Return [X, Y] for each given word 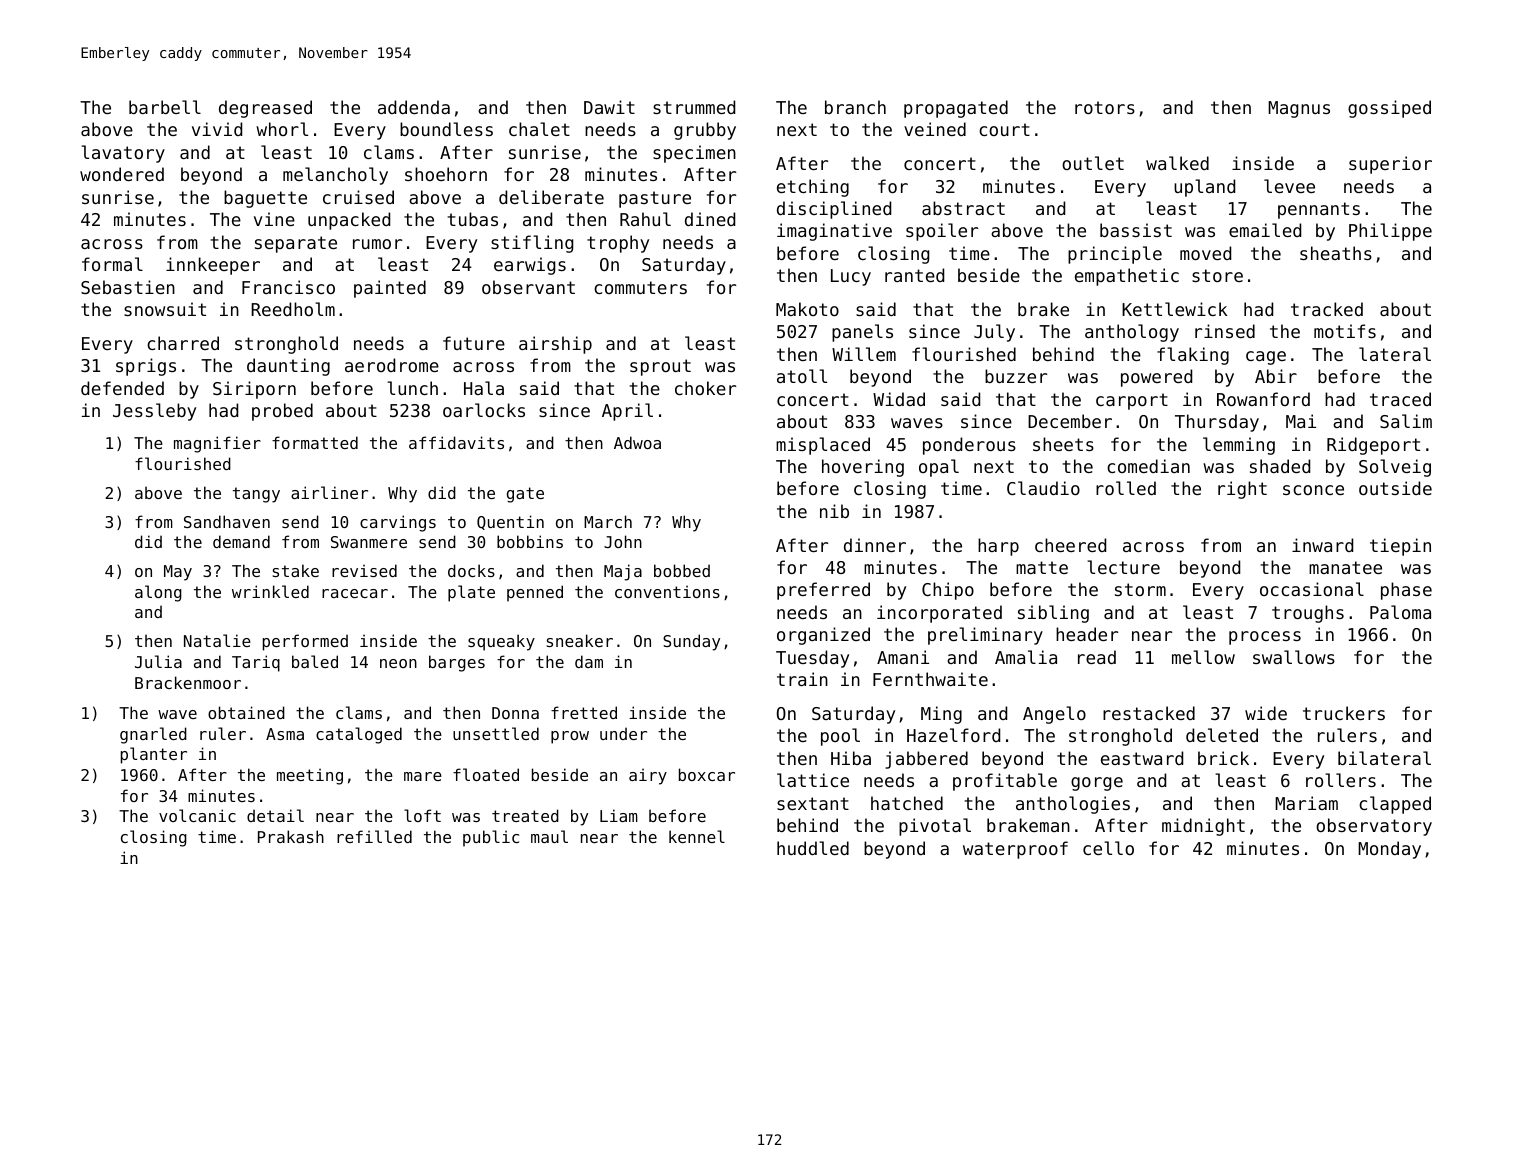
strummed [694, 107]
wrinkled [270, 591]
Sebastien [128, 287]
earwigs [530, 266]
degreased [265, 109]
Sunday [691, 642]
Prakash [291, 836]
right [1242, 490]
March [608, 521]
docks [471, 570]
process [1265, 638]
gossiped [1389, 109]
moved [1205, 253]
